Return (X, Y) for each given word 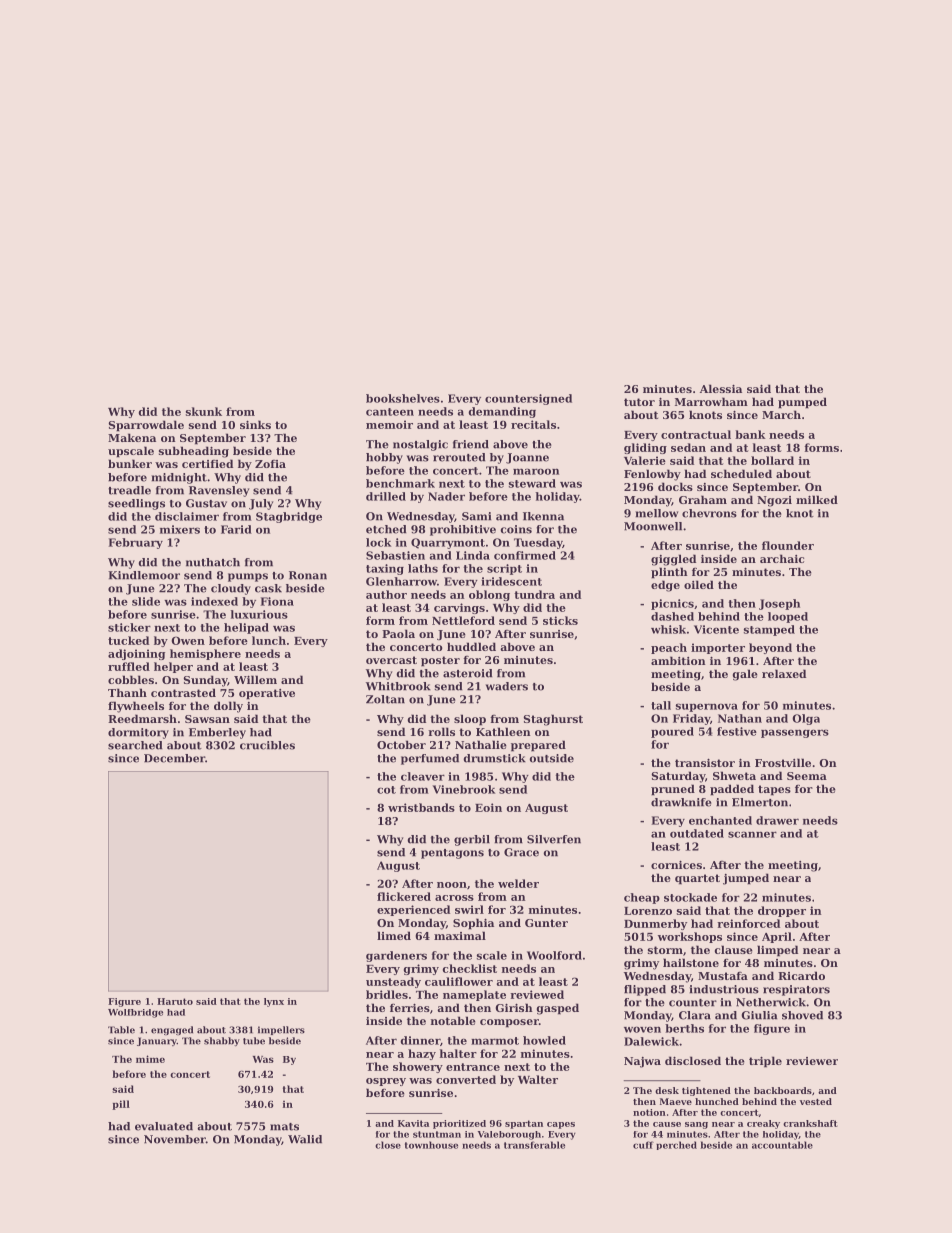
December (174, 758)
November (175, 1139)
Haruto (175, 1001)
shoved (802, 1015)
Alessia (721, 388)
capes (561, 1125)
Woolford (554, 955)
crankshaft (810, 1123)
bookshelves (403, 398)
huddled (471, 646)
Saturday (678, 777)
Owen (188, 640)
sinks (255, 424)
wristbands (421, 807)
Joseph (779, 604)
